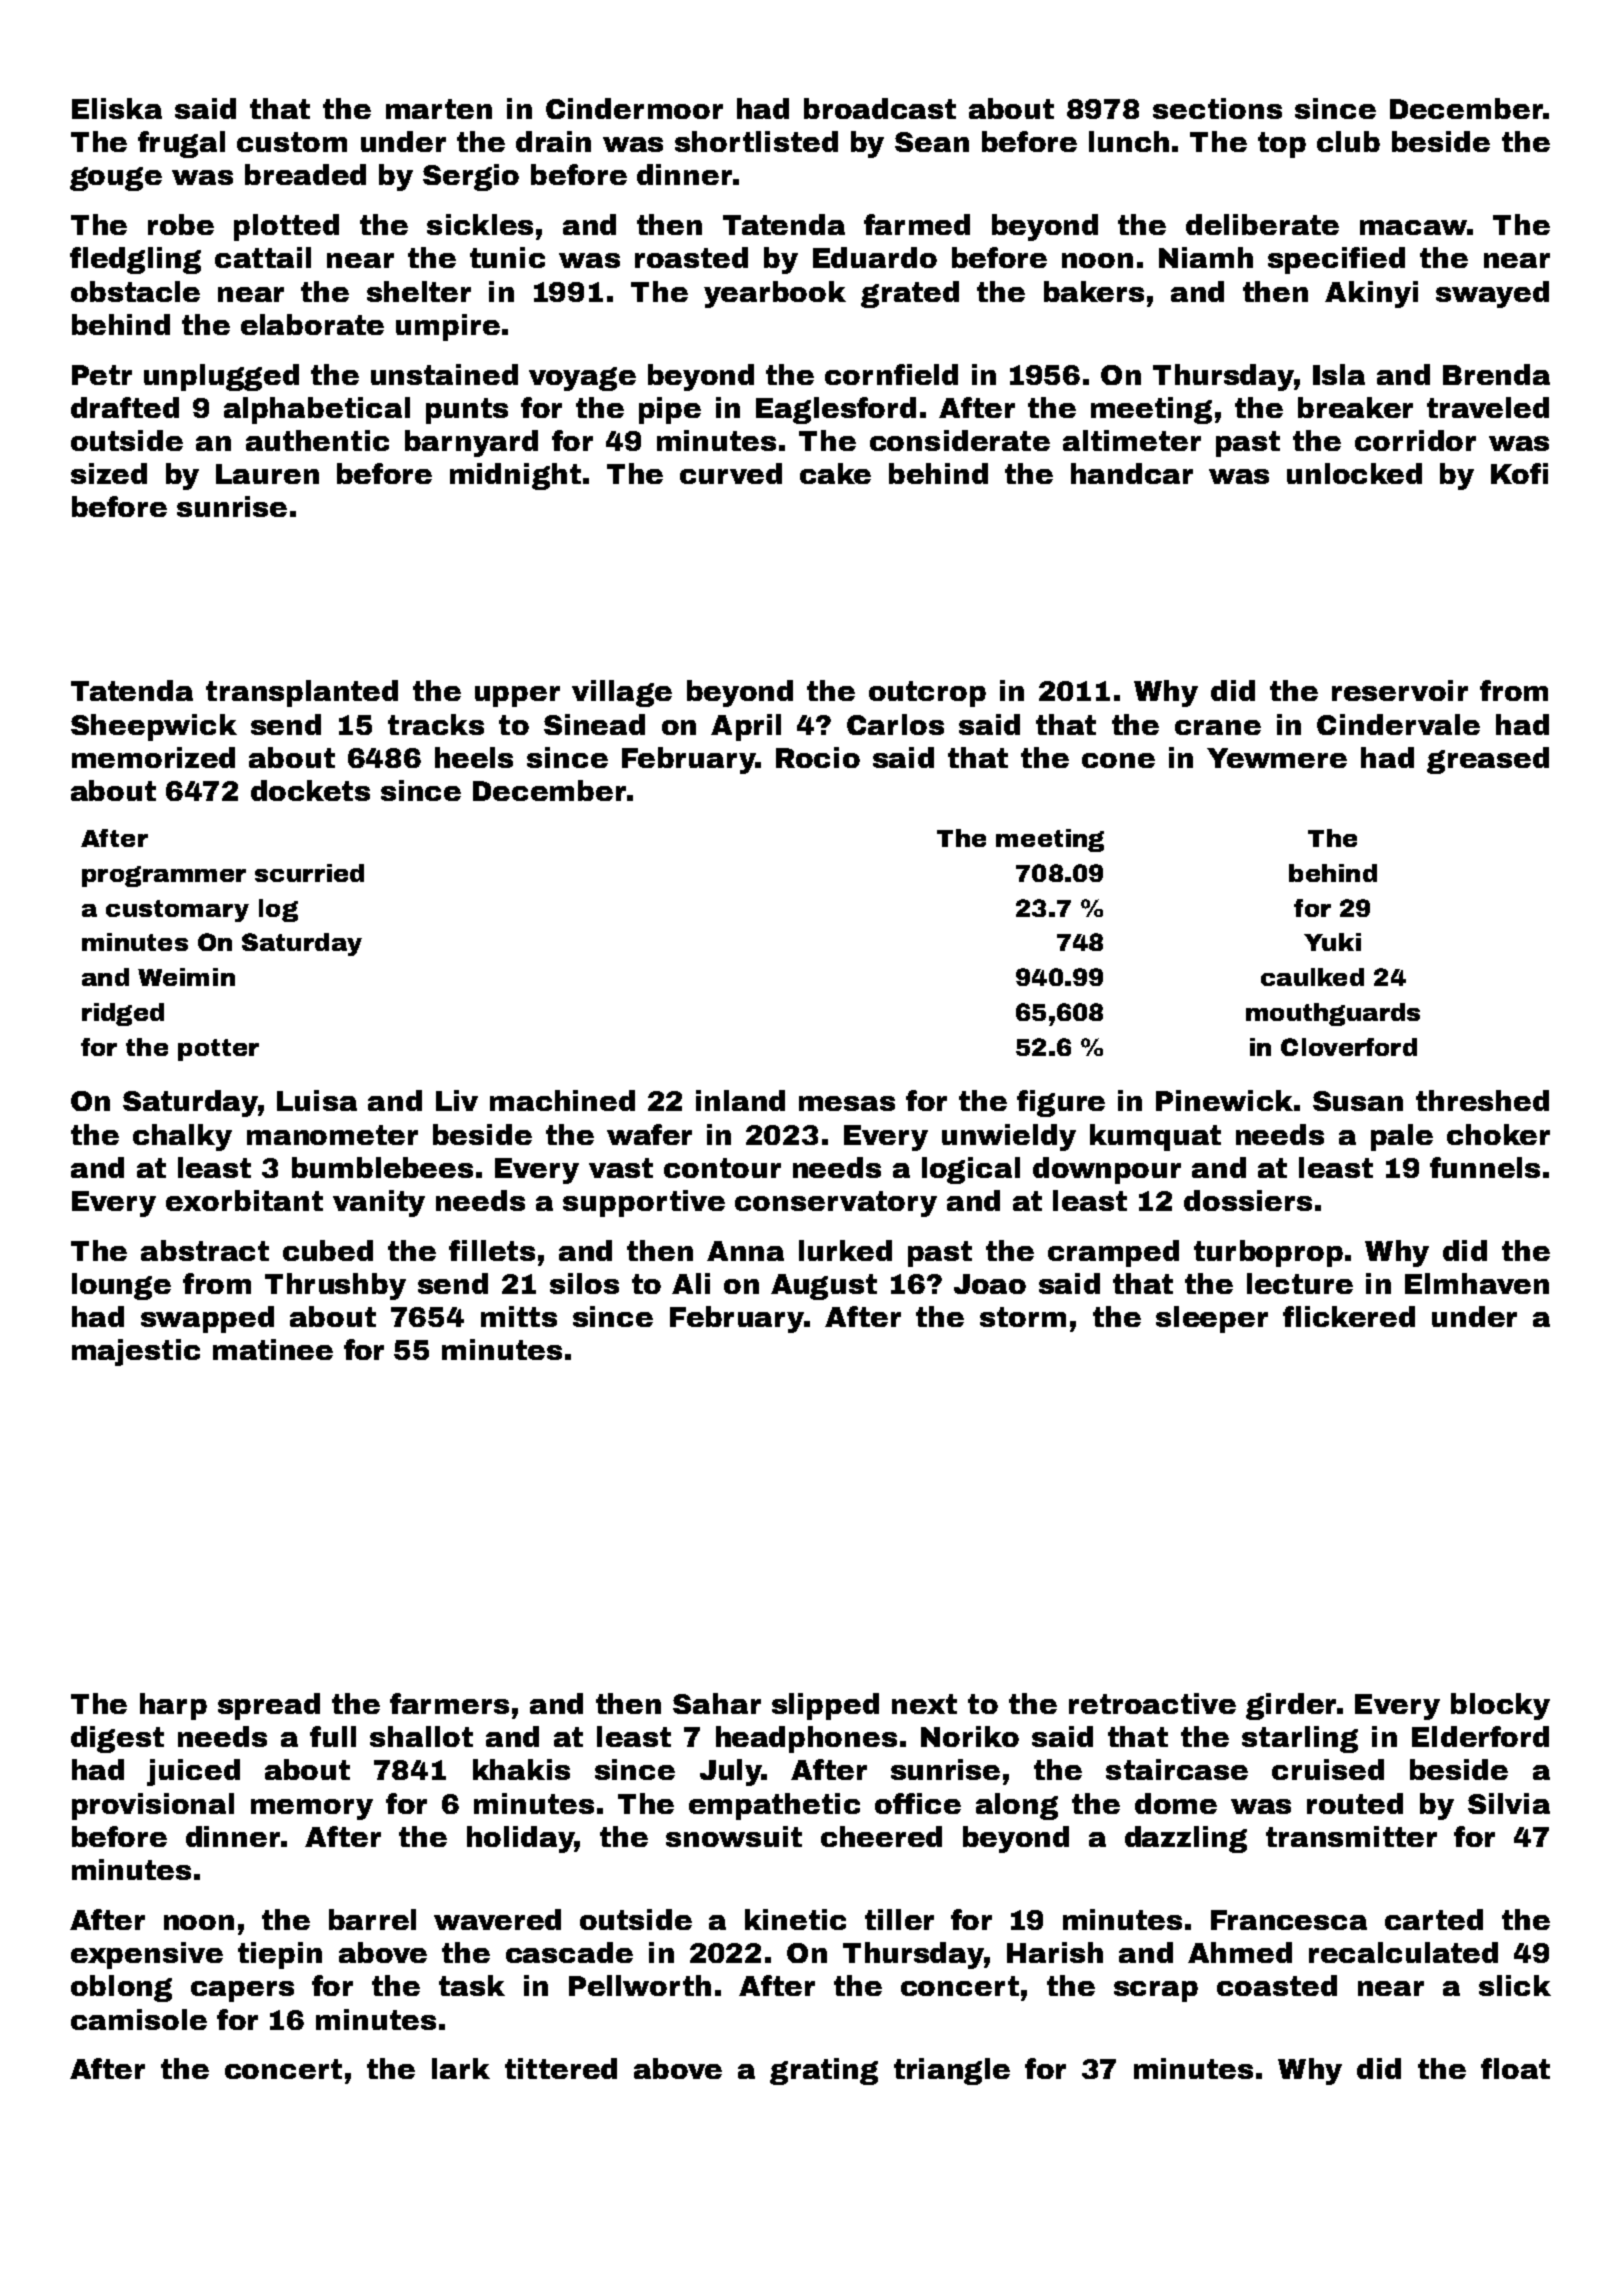 Image resolution: width=1620 pixels, height=2292 pixels. What do you see at coordinates (244, 1200) in the screenshot?
I see `exorbitant` at bounding box center [244, 1200].
